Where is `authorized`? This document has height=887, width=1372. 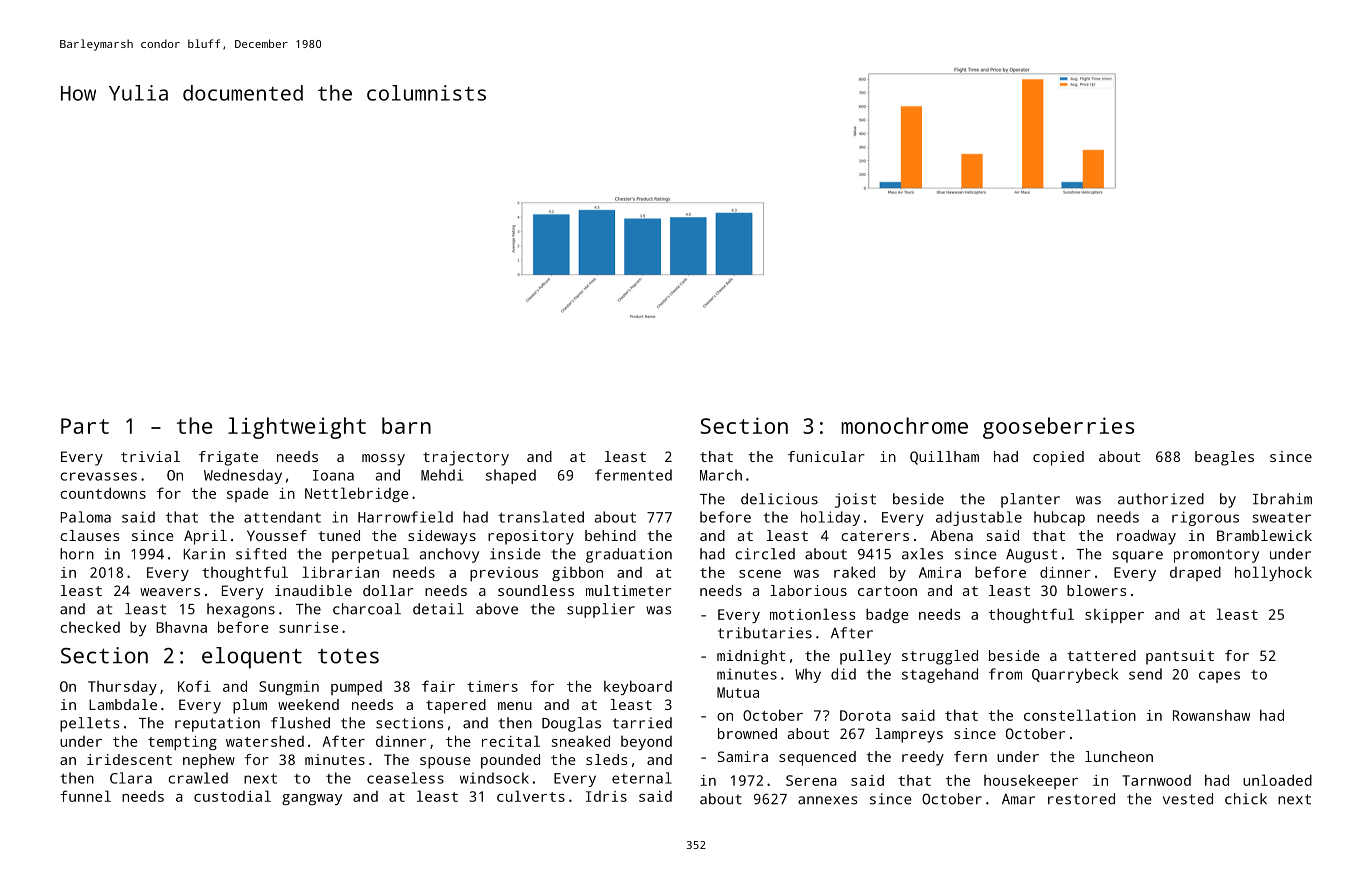
authorized is located at coordinates (1161, 499).
